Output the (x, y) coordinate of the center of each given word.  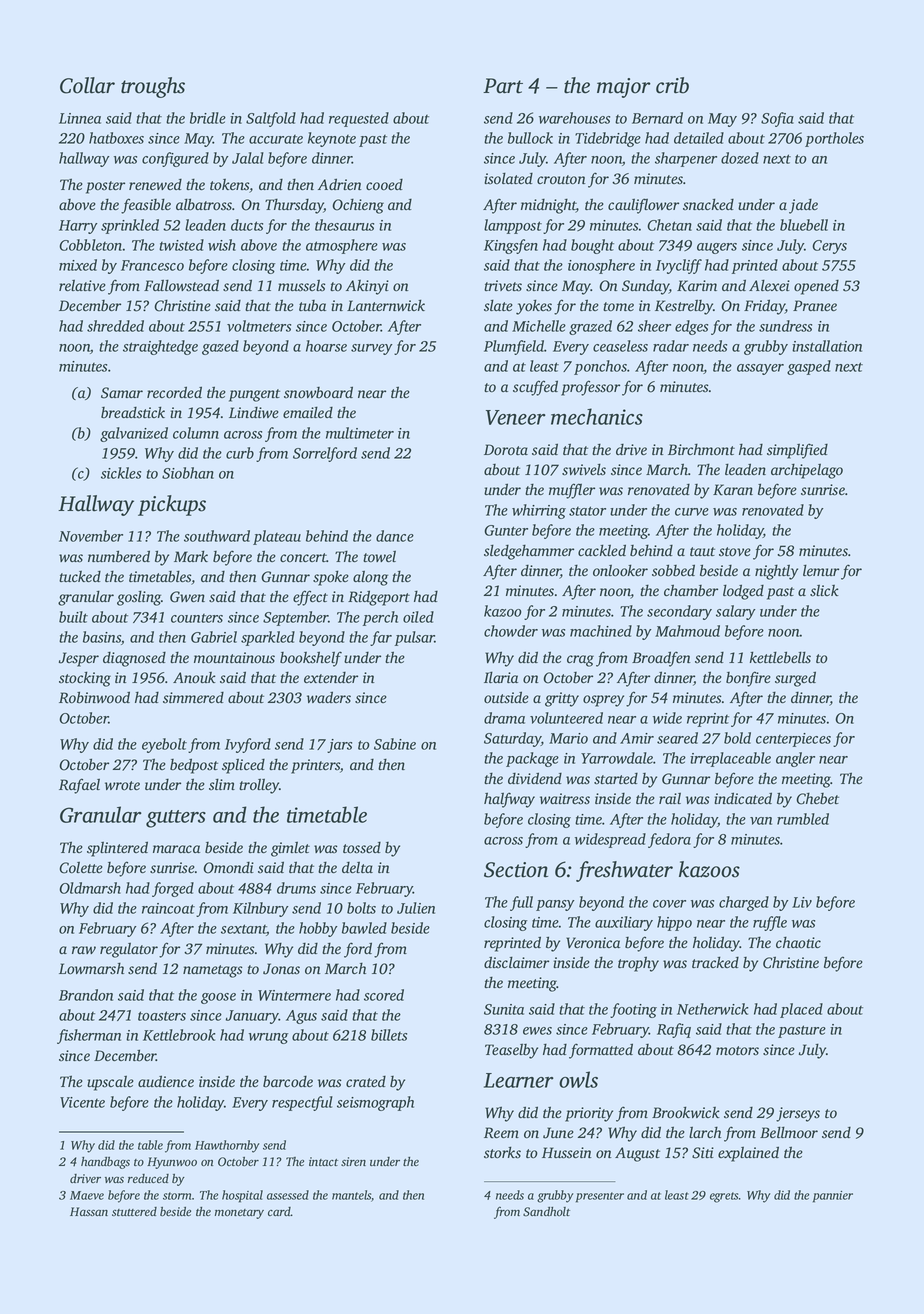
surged (795, 679)
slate (498, 305)
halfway (509, 800)
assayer (760, 369)
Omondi (228, 868)
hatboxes (116, 138)
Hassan (89, 1211)
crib (672, 85)
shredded (115, 326)
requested (359, 119)
